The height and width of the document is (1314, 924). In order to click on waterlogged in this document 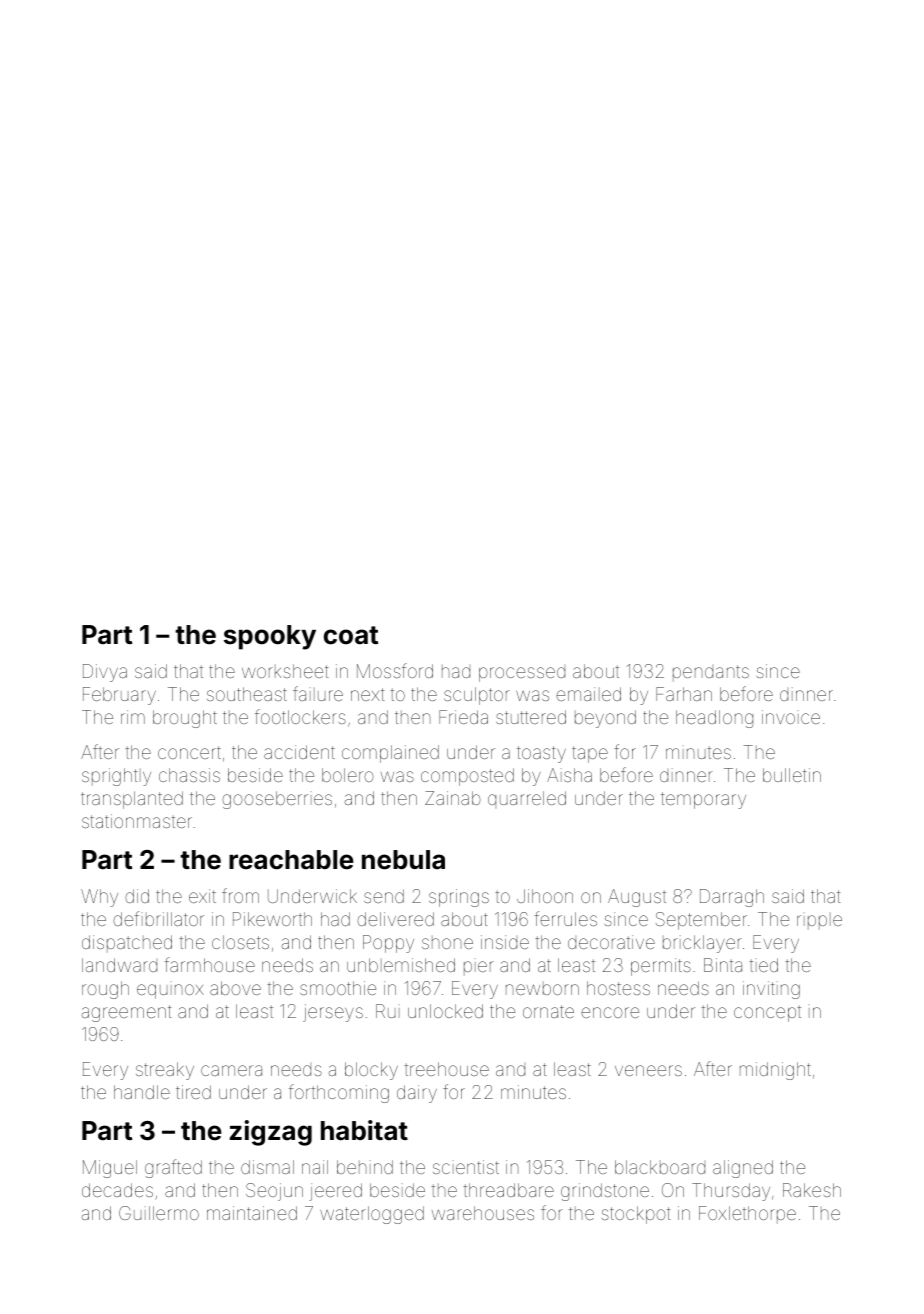, I will do `click(372, 1215)`.
